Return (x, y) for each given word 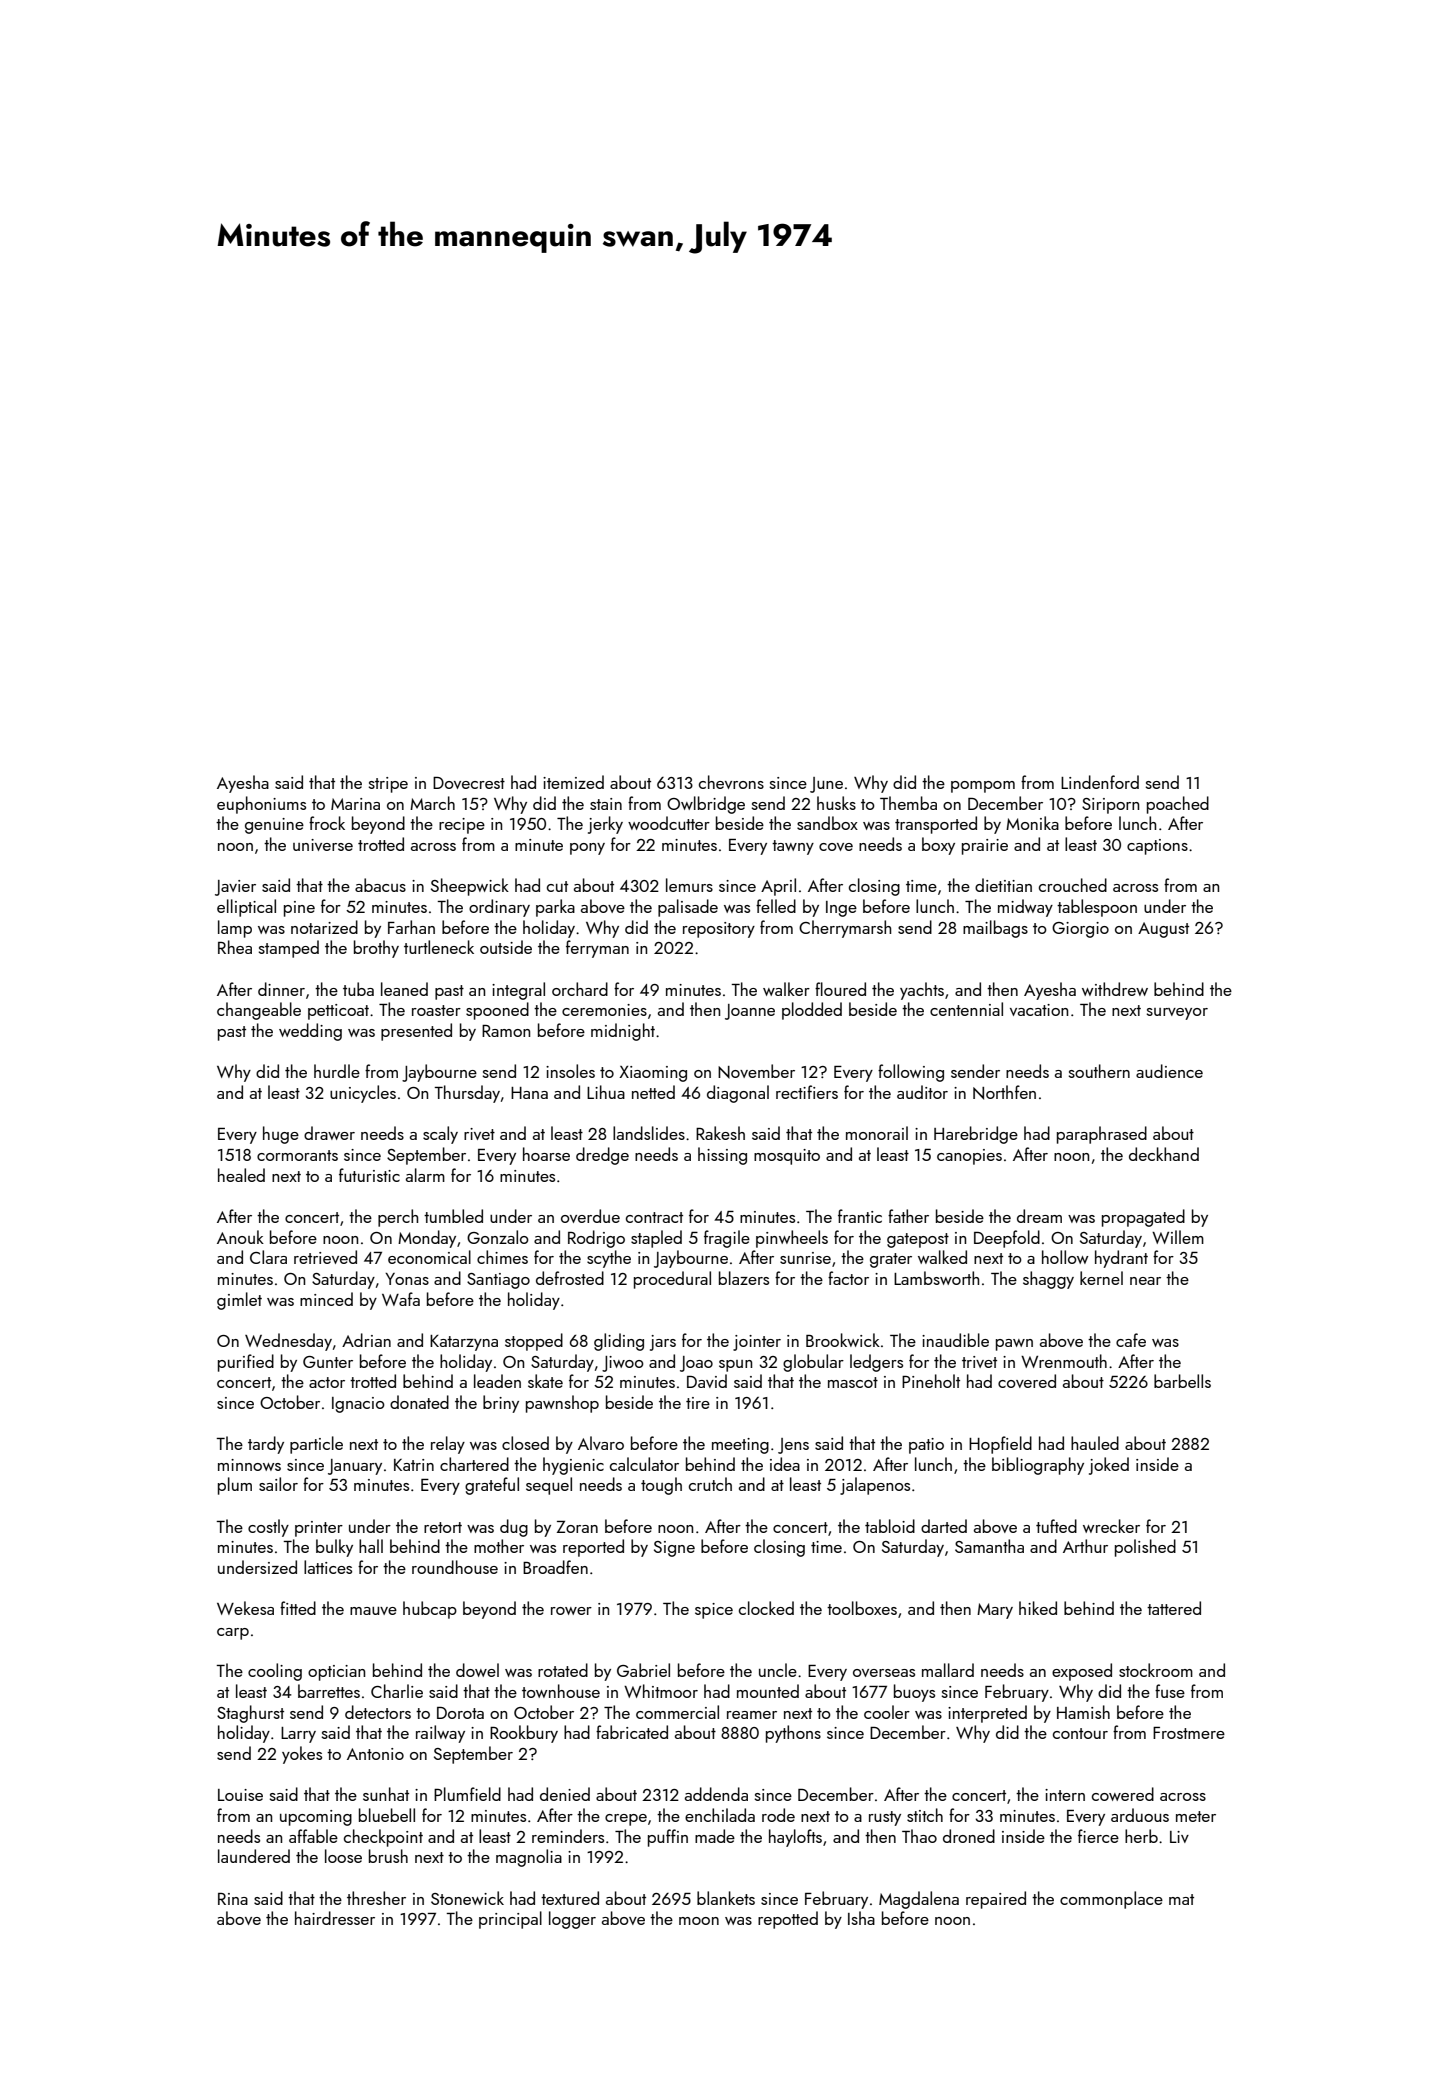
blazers (744, 1278)
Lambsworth (936, 1278)
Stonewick (467, 1898)
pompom (983, 787)
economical (429, 1257)
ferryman (597, 949)
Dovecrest (469, 783)
